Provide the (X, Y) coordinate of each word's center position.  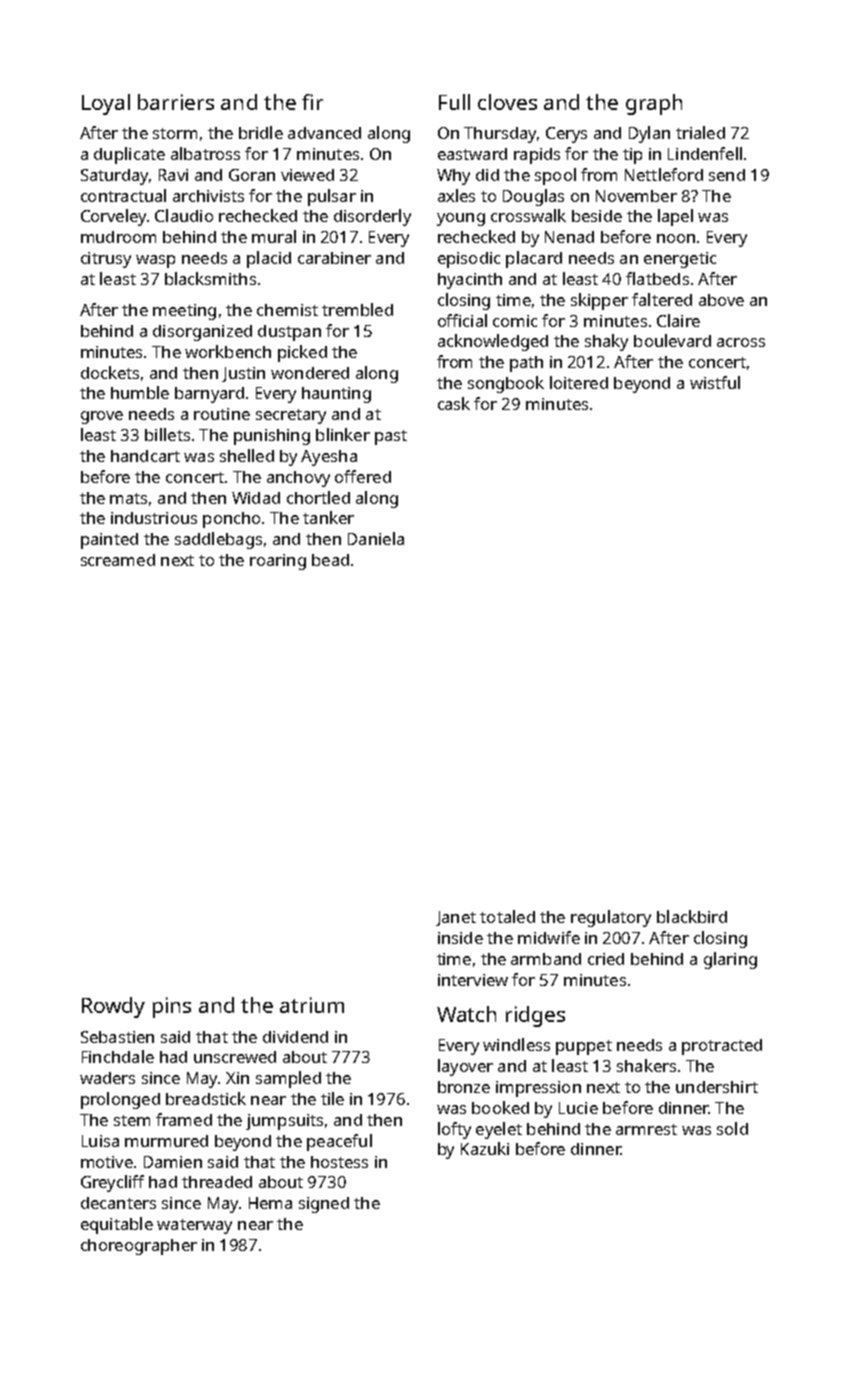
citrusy (106, 260)
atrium (312, 1005)
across (741, 342)
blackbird (692, 916)
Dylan (649, 134)
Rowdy (113, 1007)
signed (324, 1205)
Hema (270, 1203)
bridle (261, 132)
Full (454, 102)
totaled (507, 916)
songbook (506, 384)
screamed (118, 560)
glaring (730, 960)
